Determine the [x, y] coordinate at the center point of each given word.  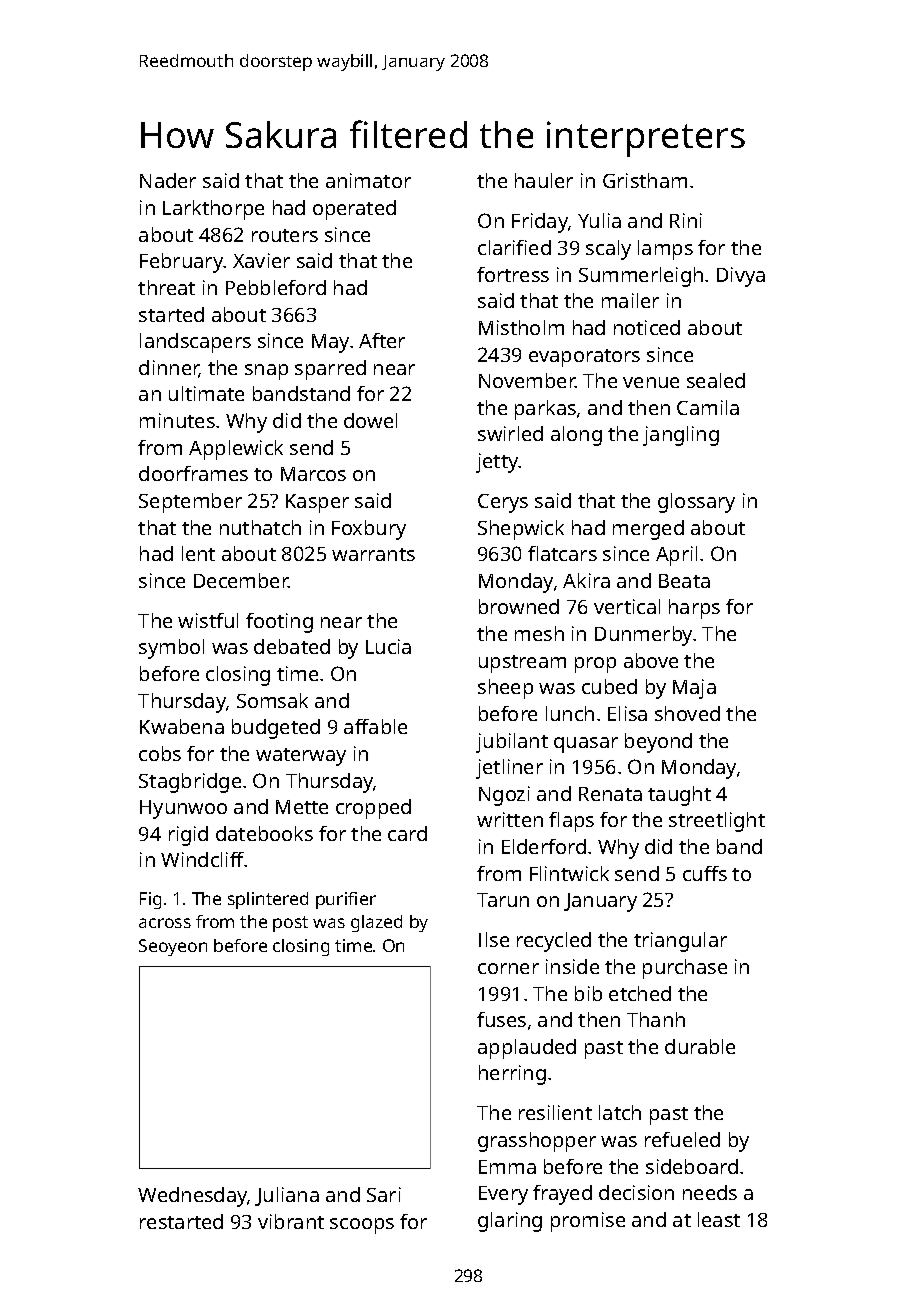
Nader [168, 180]
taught [679, 796]
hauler [544, 180]
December [241, 580]
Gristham [645, 180]
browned [519, 606]
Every [503, 1195]
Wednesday [193, 1197]
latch [620, 1112]
